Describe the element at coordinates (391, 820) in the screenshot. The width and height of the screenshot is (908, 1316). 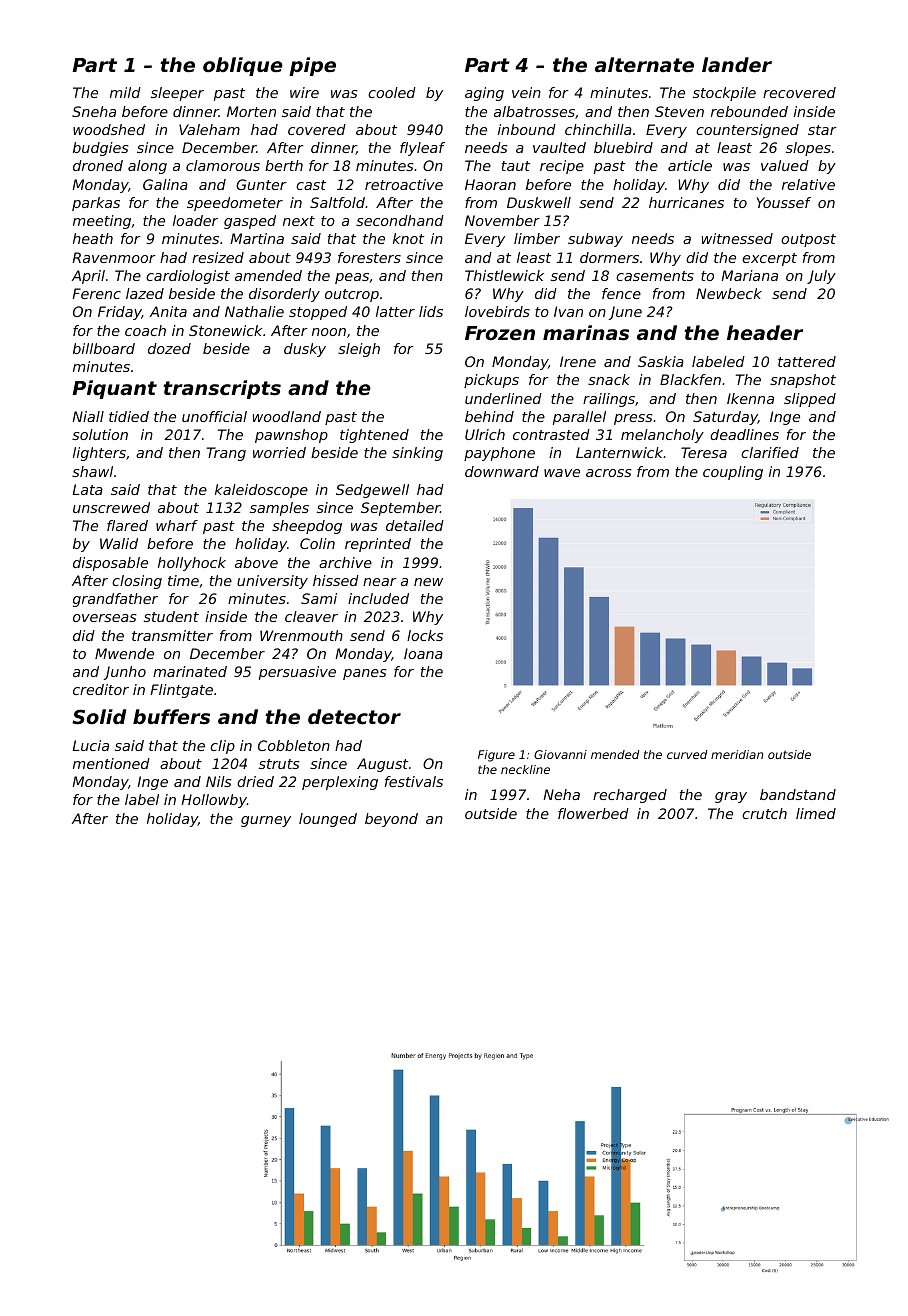
I see `beyond` at that location.
